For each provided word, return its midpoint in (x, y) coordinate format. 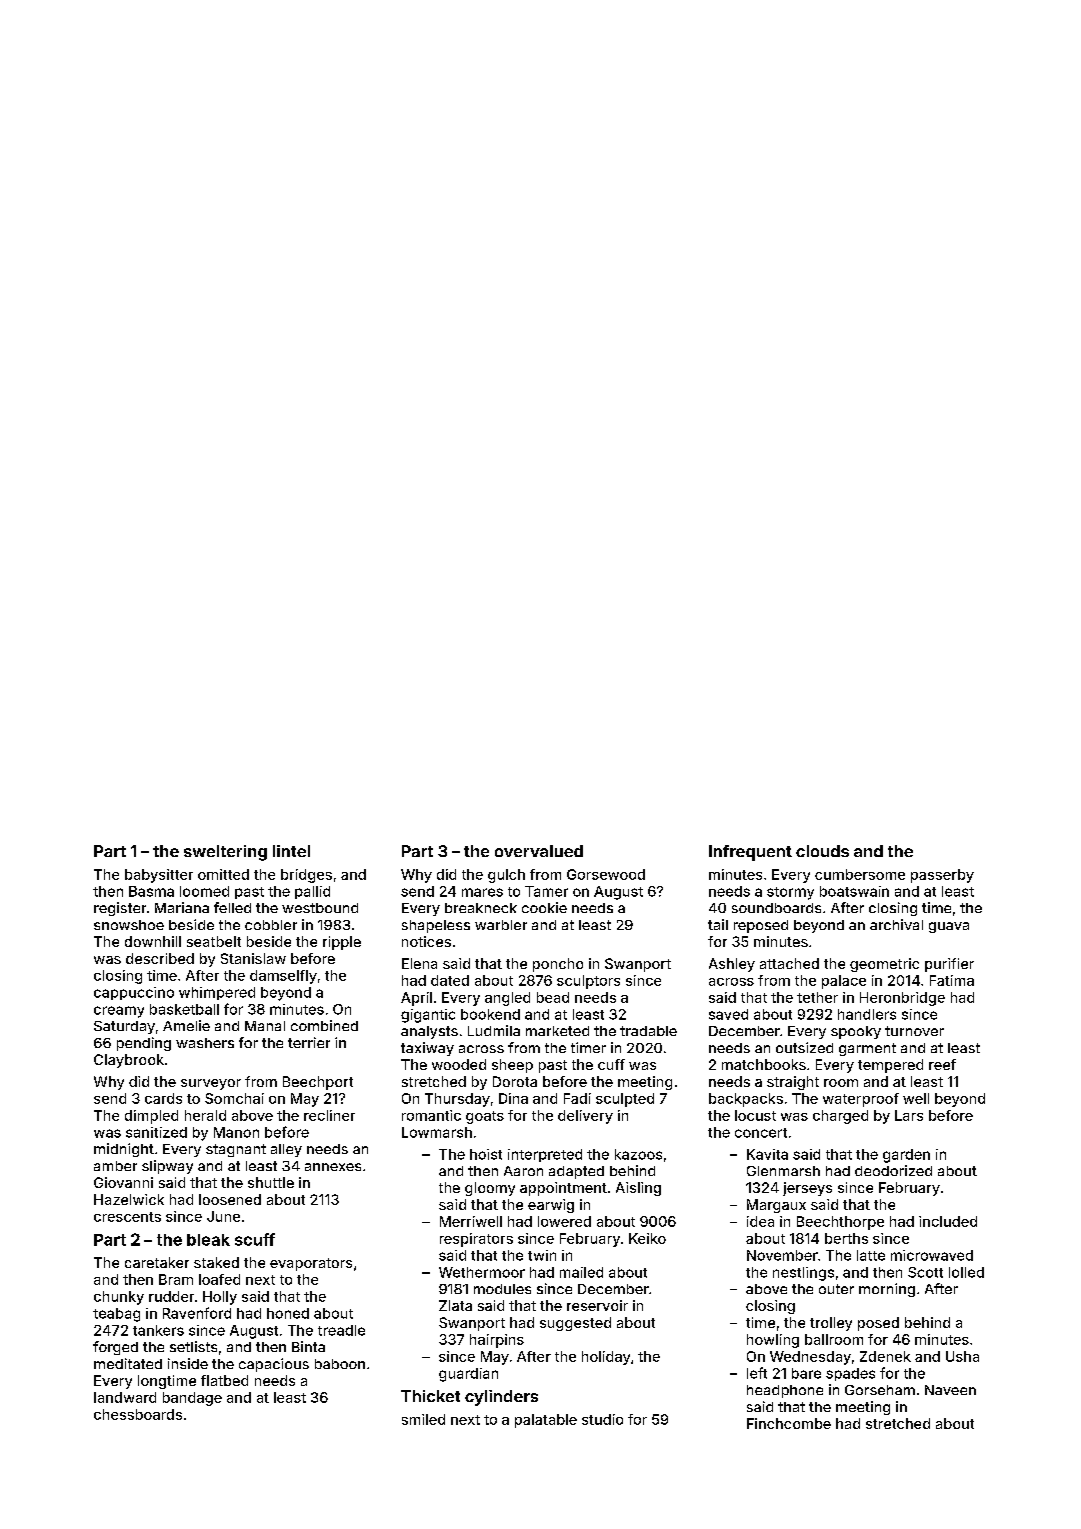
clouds (822, 851)
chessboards (138, 1414)
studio (602, 1419)
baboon (340, 1364)
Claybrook (129, 1061)
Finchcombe (789, 1423)
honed (288, 1313)
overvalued (539, 851)
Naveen (950, 1390)
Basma (151, 891)
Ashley (732, 965)
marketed (557, 1031)
